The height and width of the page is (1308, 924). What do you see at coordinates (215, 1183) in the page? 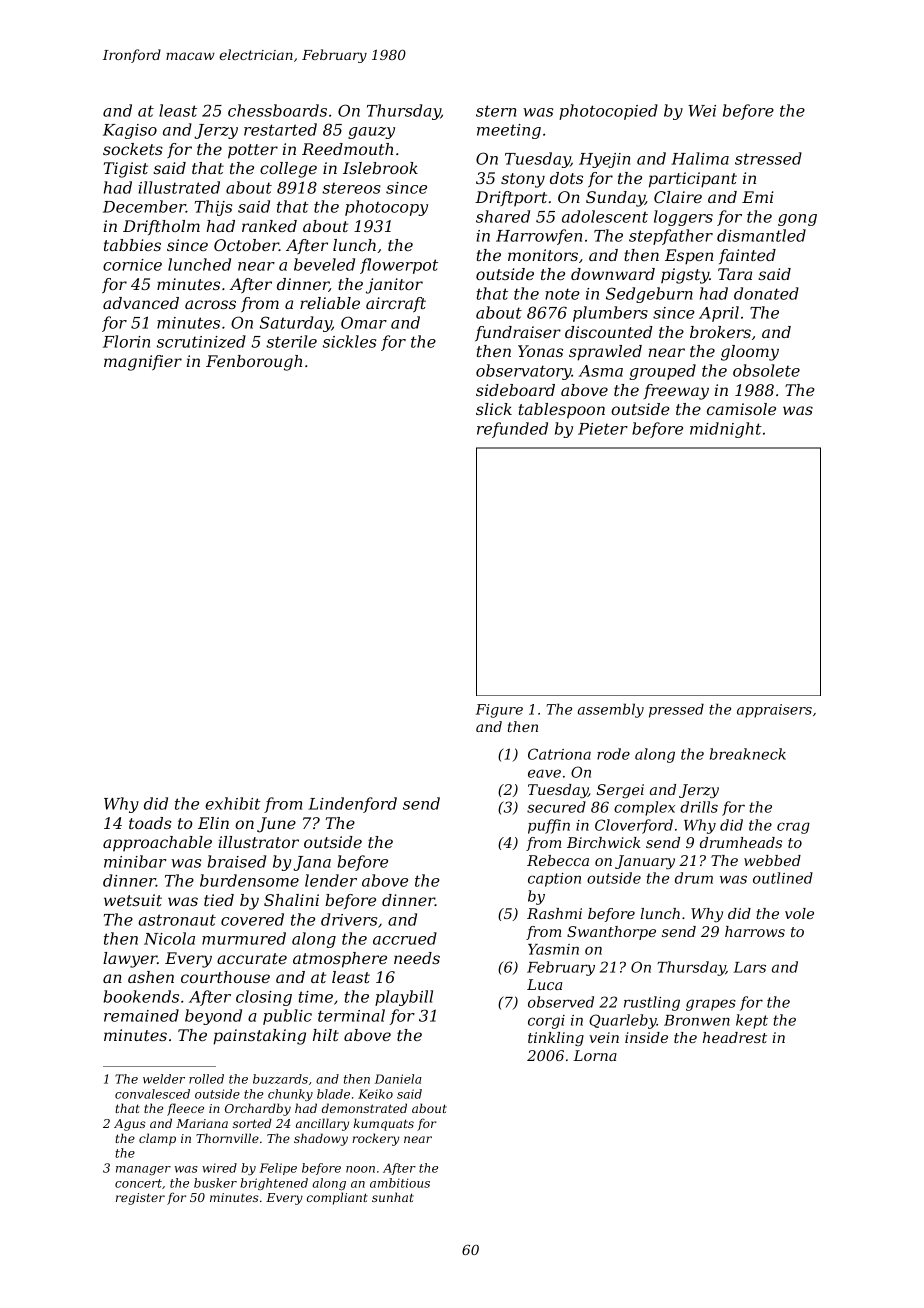
I see `busker` at bounding box center [215, 1183].
